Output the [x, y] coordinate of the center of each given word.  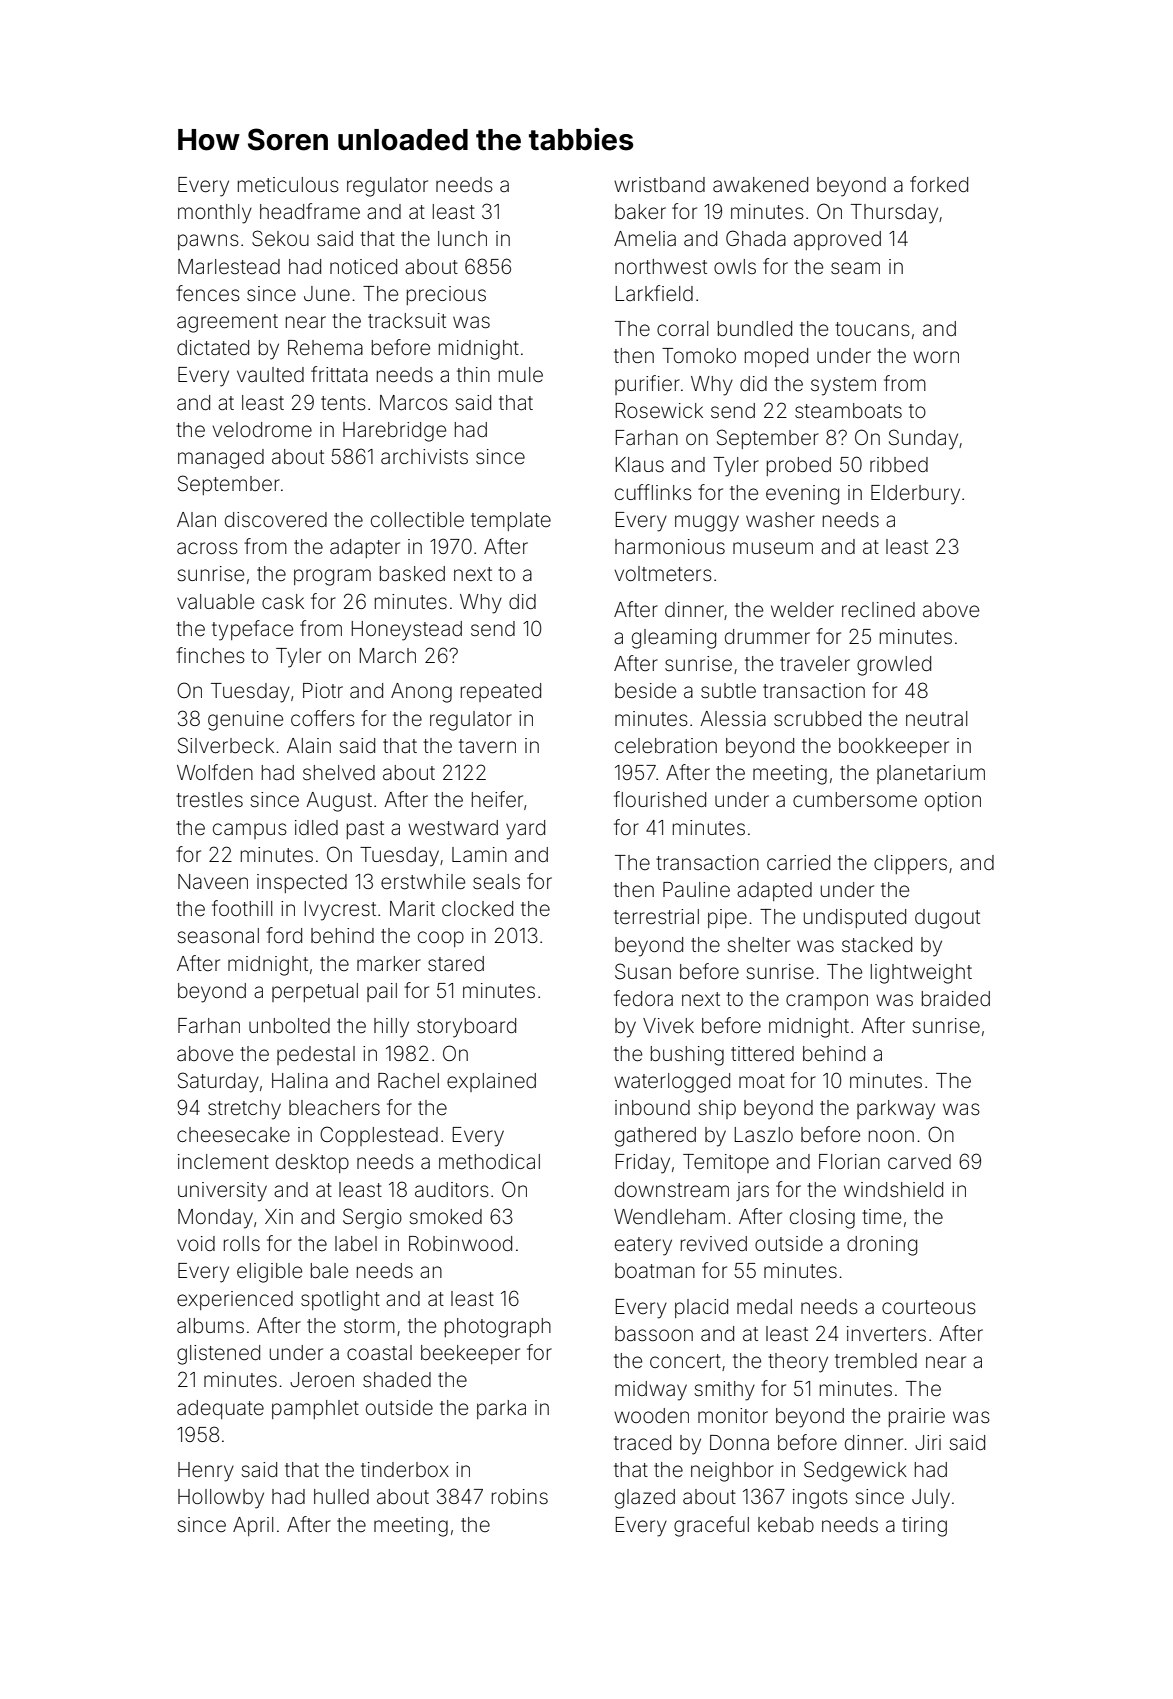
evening [802, 495]
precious [446, 295]
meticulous [288, 184]
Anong [421, 693]
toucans [872, 329]
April [253, 1526]
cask [283, 601]
